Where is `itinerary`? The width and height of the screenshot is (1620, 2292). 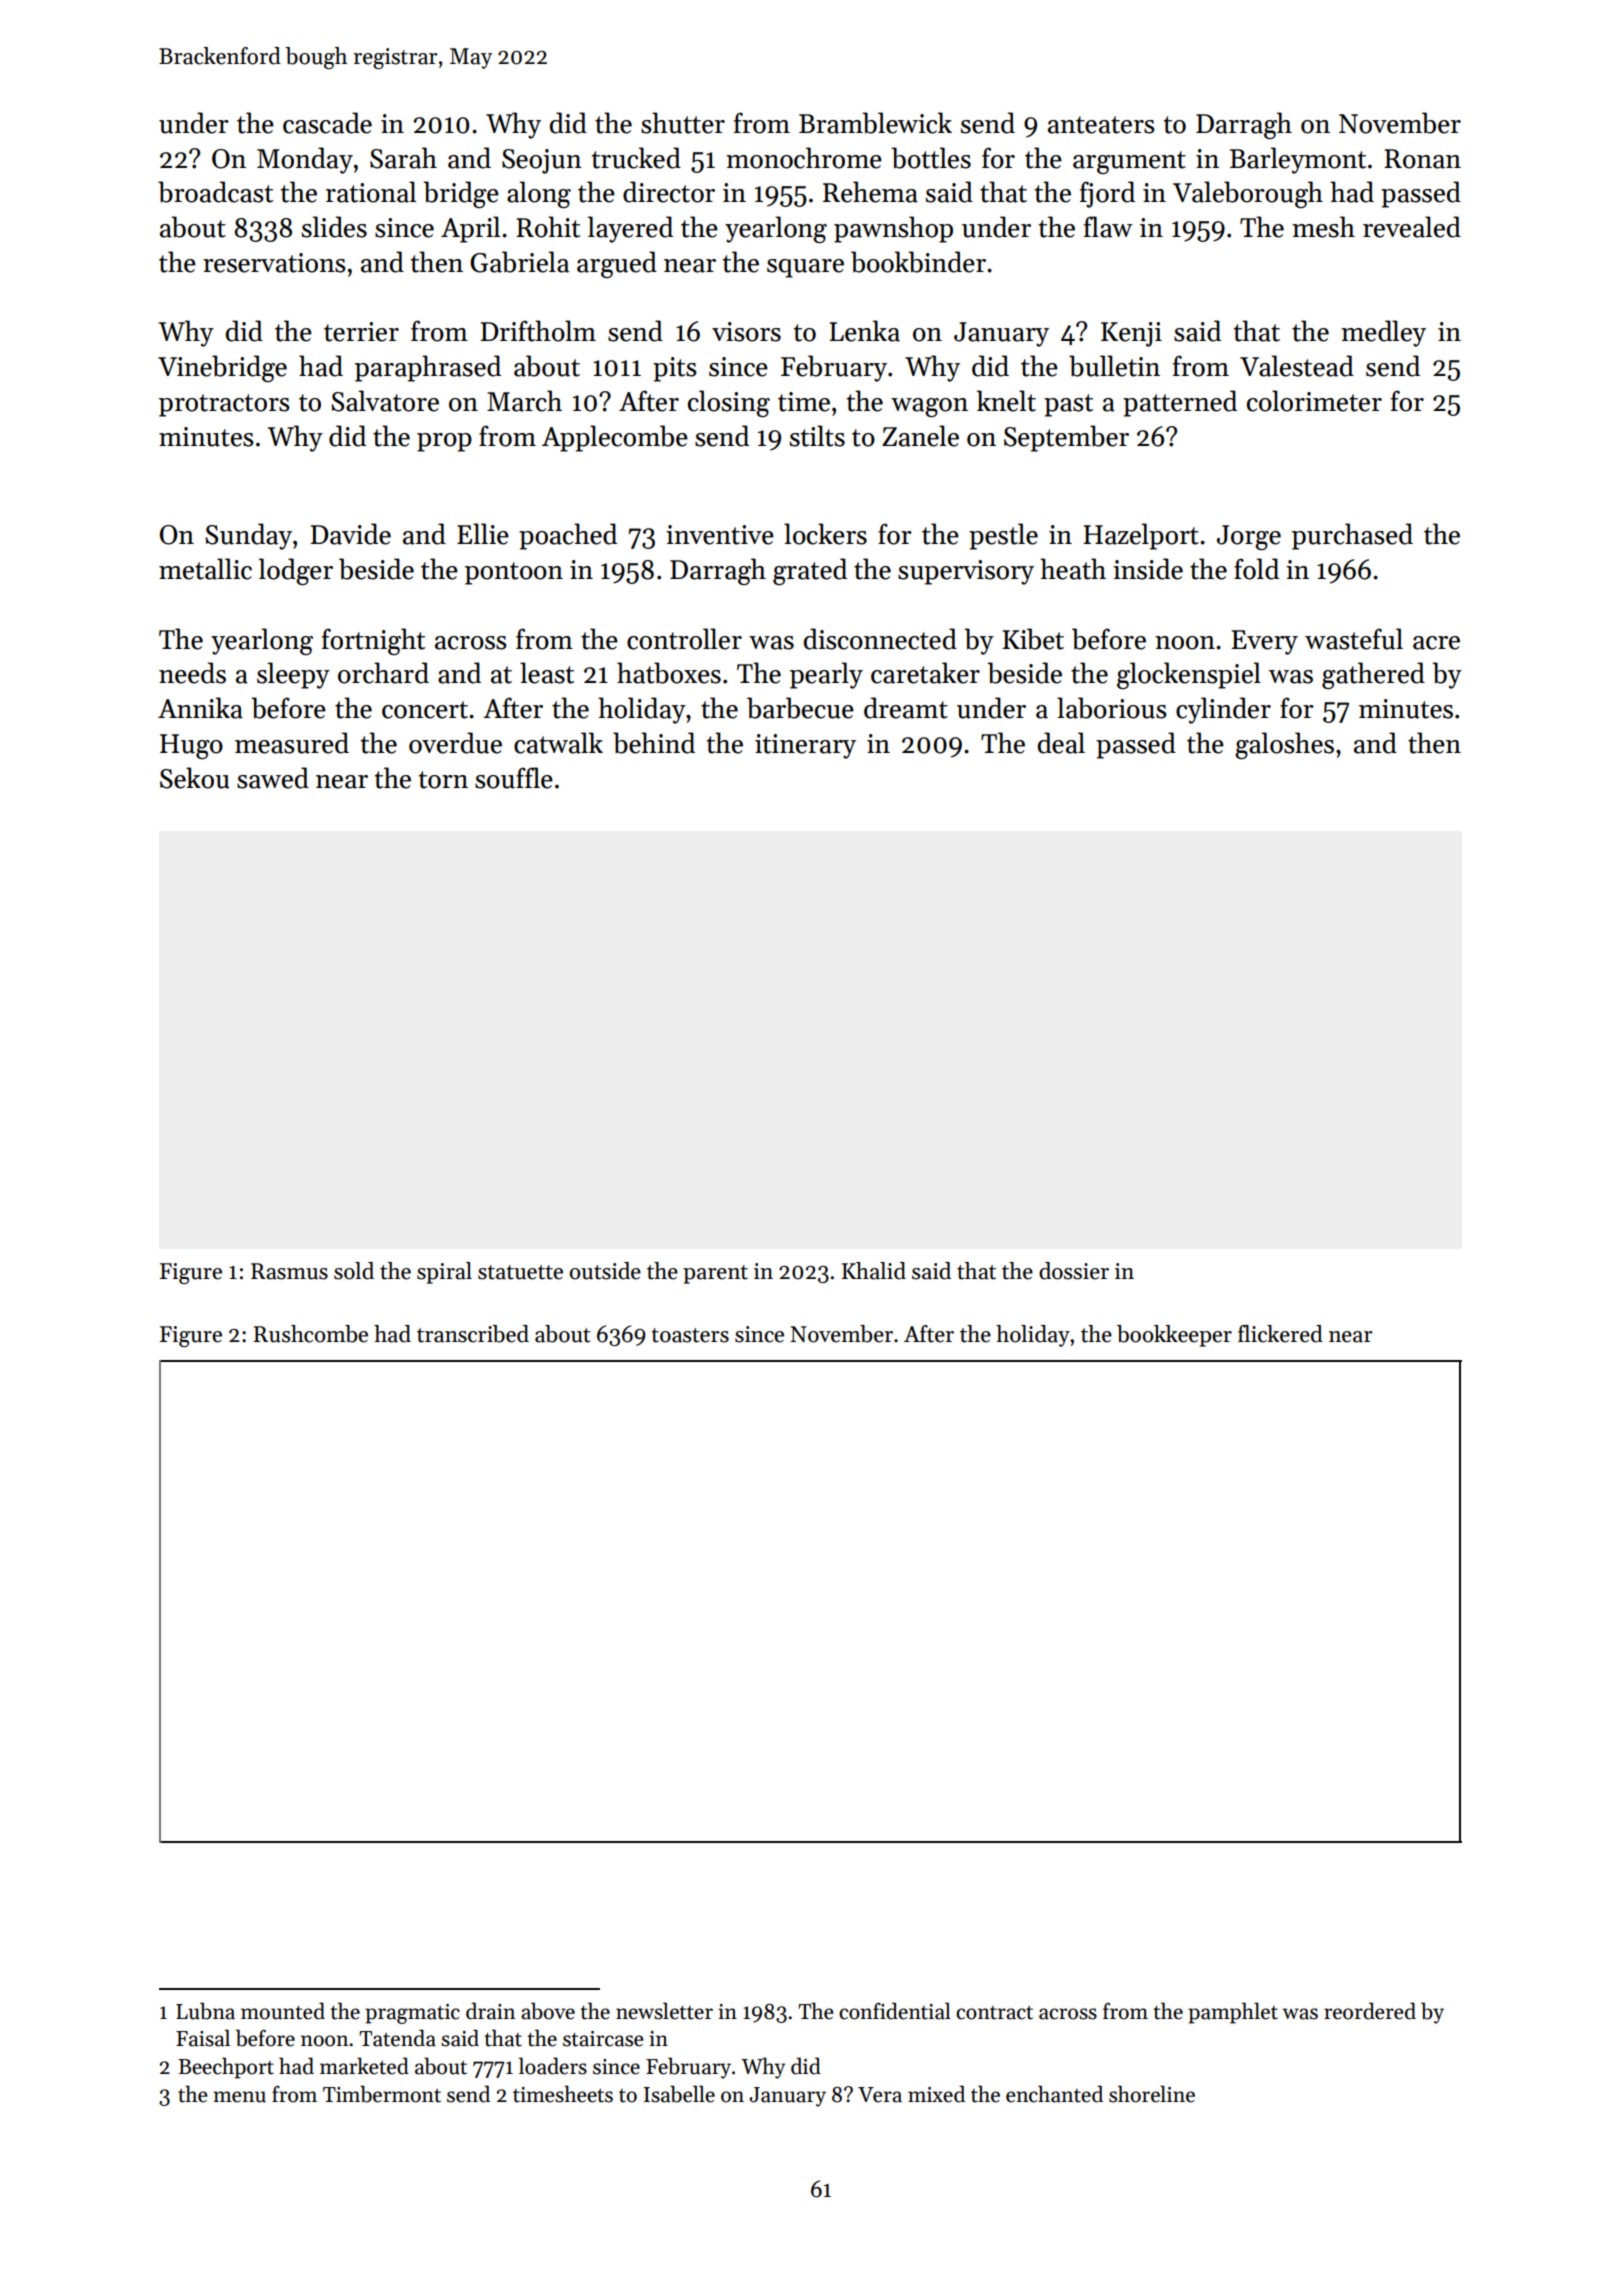
itinerary is located at coordinates (805, 746).
